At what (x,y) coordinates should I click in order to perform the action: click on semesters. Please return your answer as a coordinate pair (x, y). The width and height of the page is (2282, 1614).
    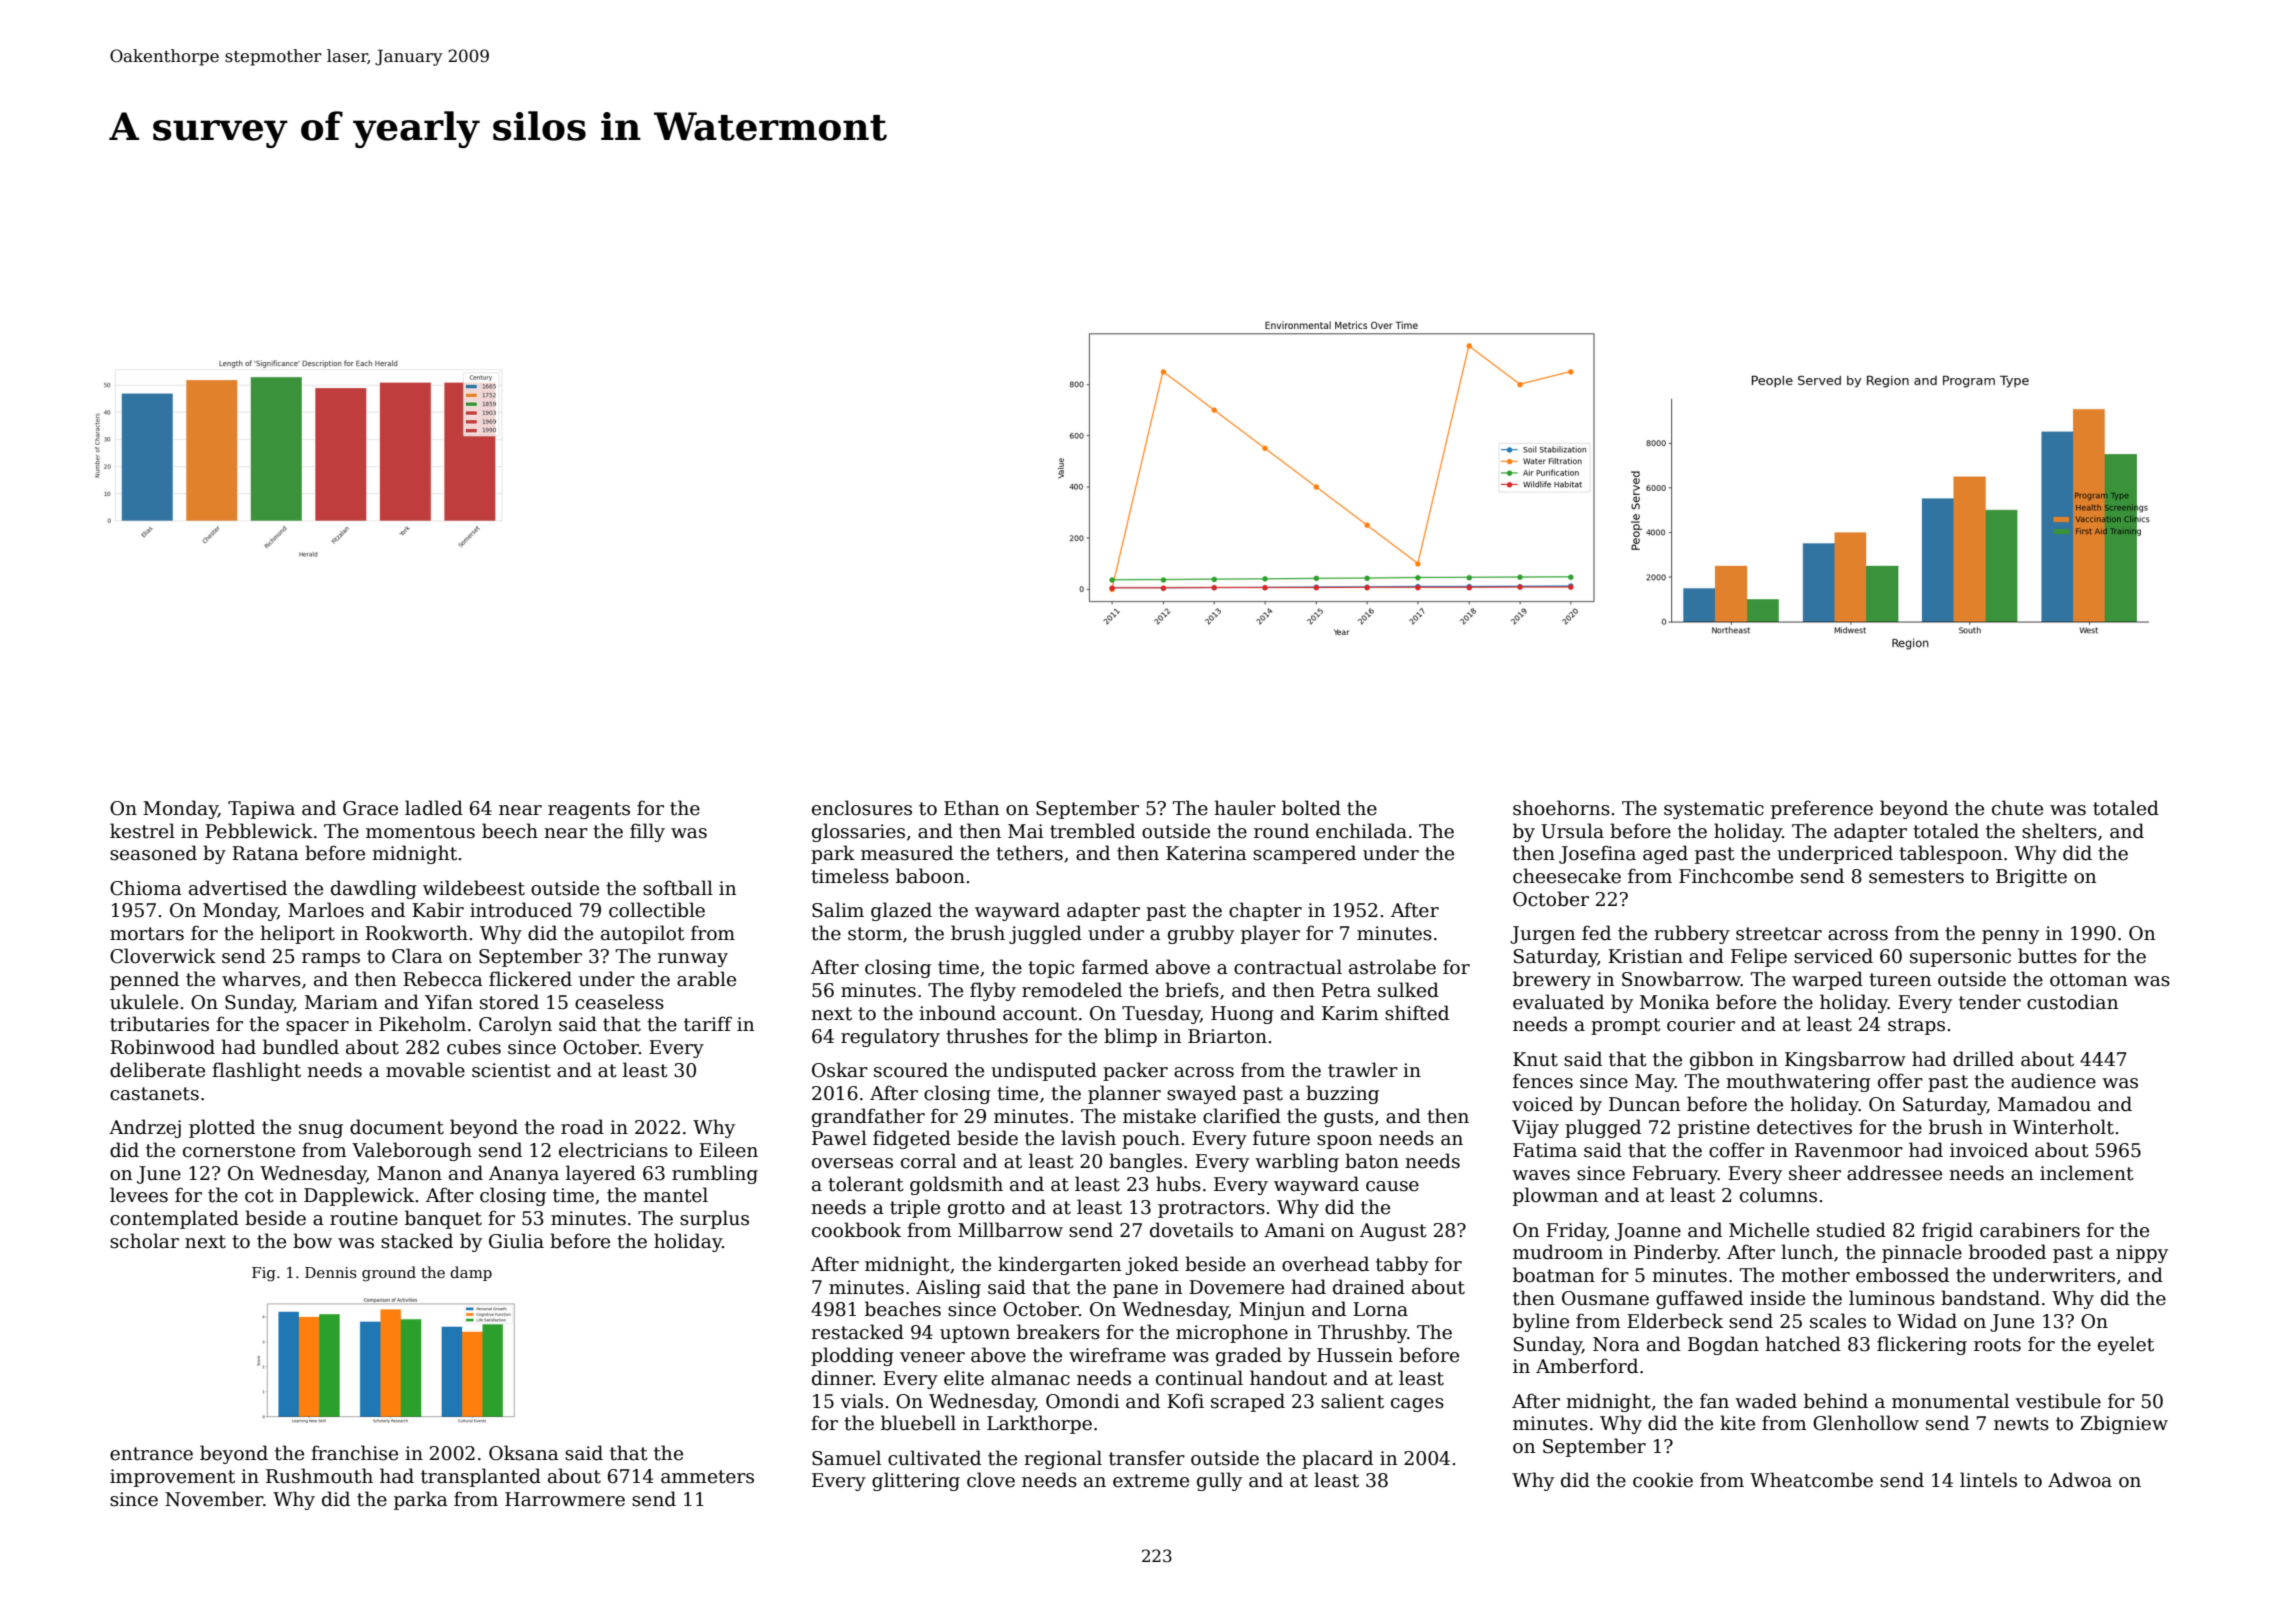
    Looking at the image, I should click on (1916, 877).
